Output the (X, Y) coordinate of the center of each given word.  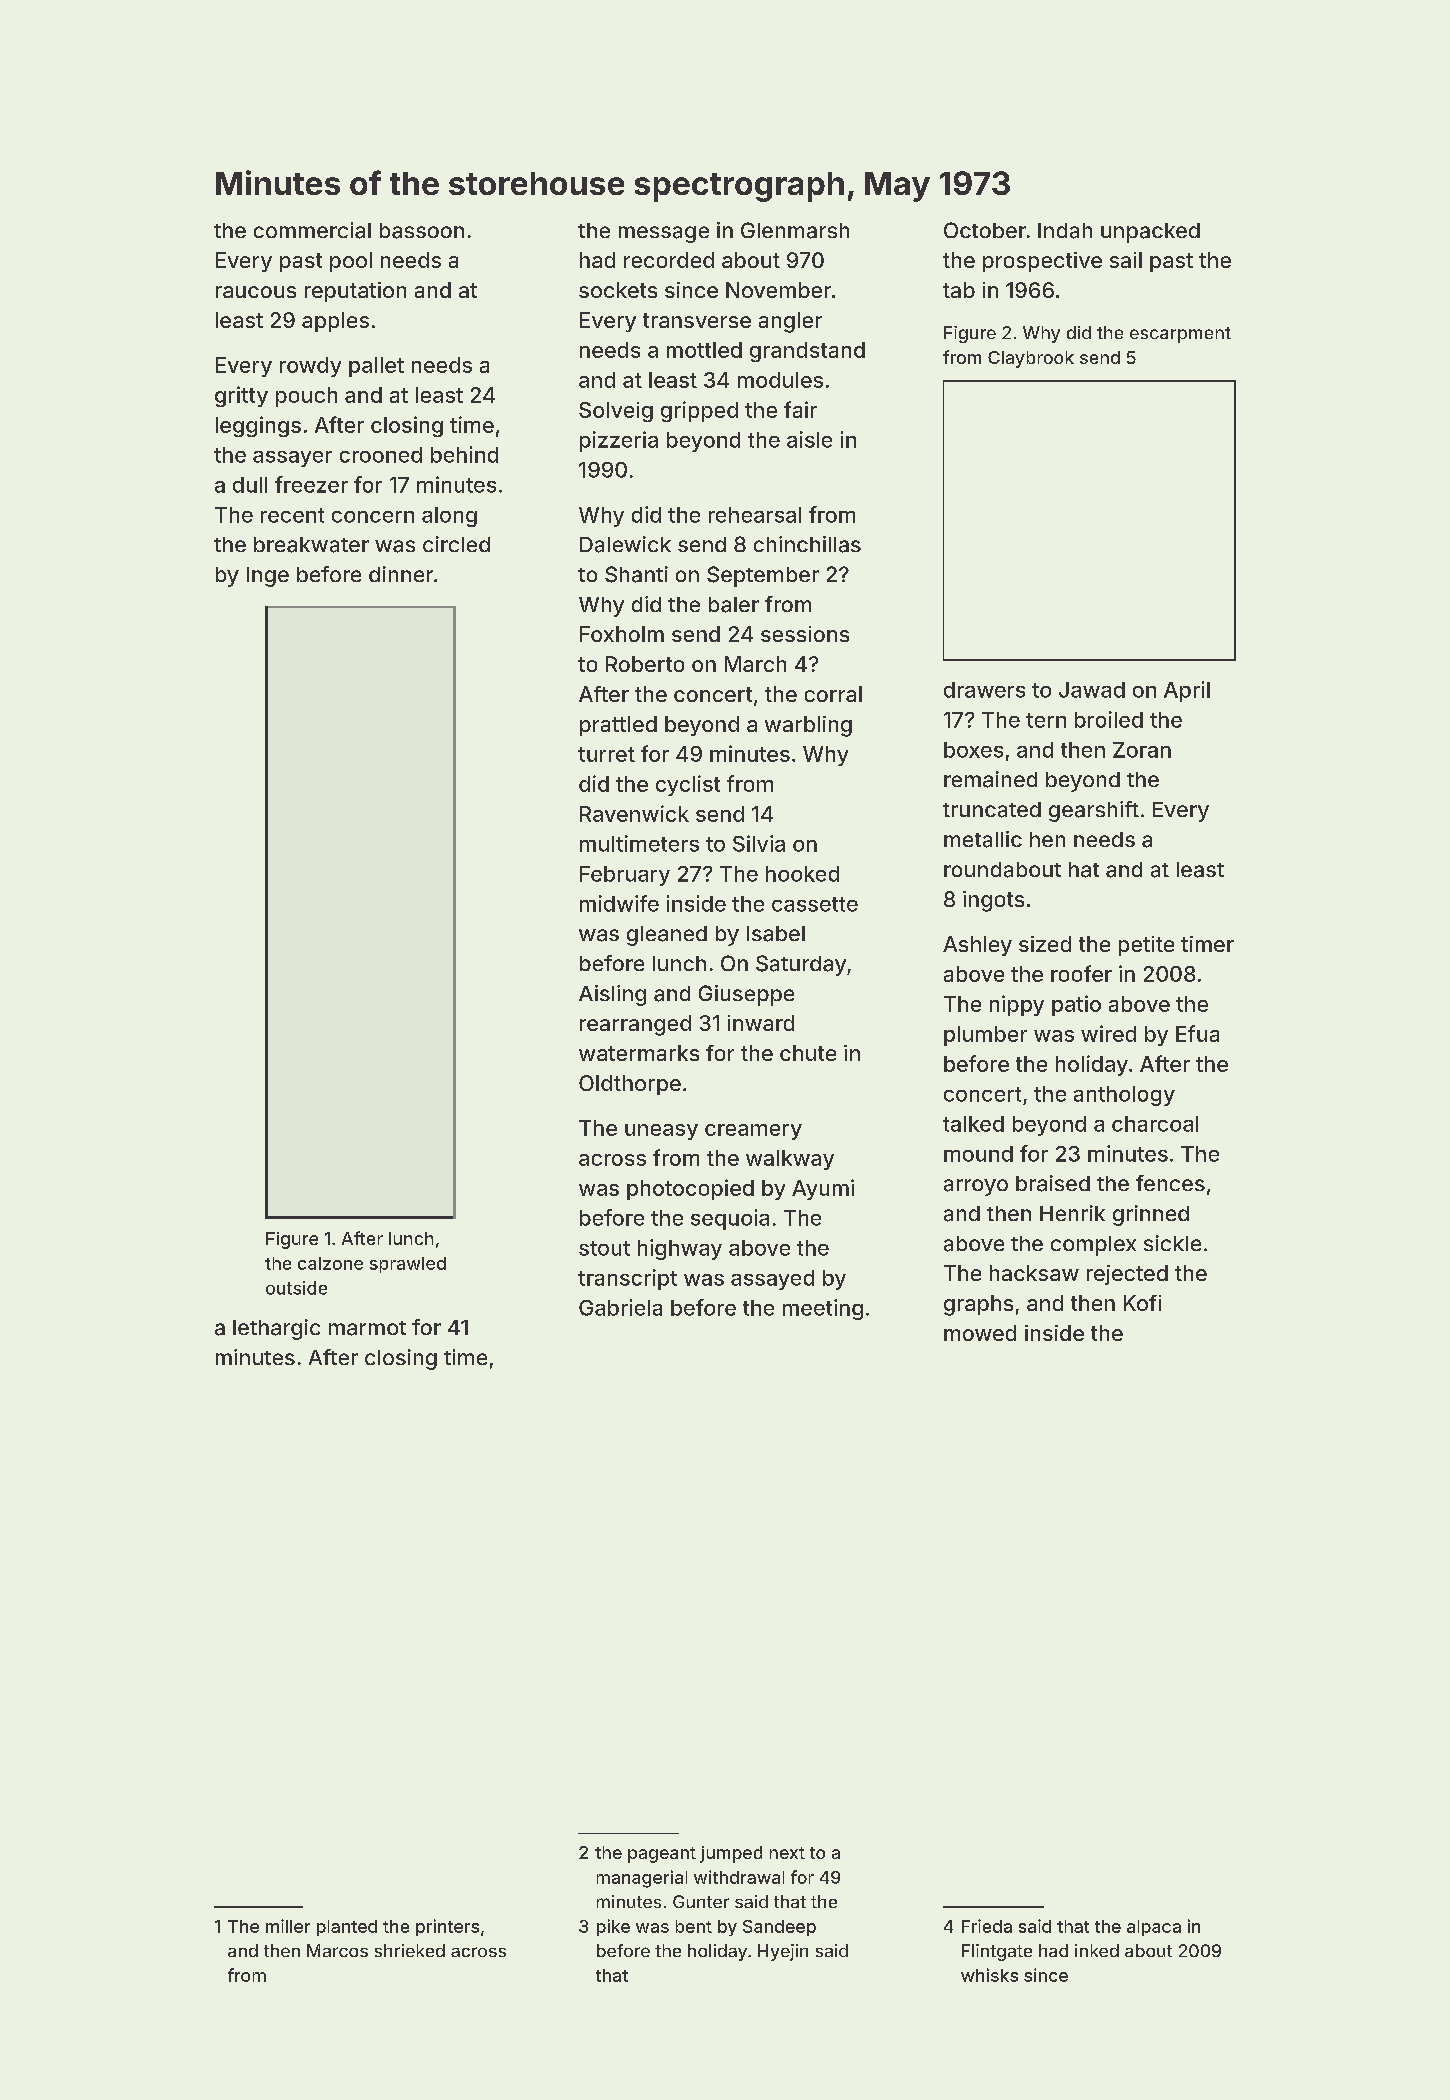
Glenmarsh (795, 230)
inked (1097, 1950)
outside (296, 1288)
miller (288, 1926)
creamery (753, 1132)
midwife (619, 903)
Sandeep (779, 1928)
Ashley (977, 946)
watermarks (639, 1053)
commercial (312, 230)
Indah (1065, 231)
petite (1146, 946)
